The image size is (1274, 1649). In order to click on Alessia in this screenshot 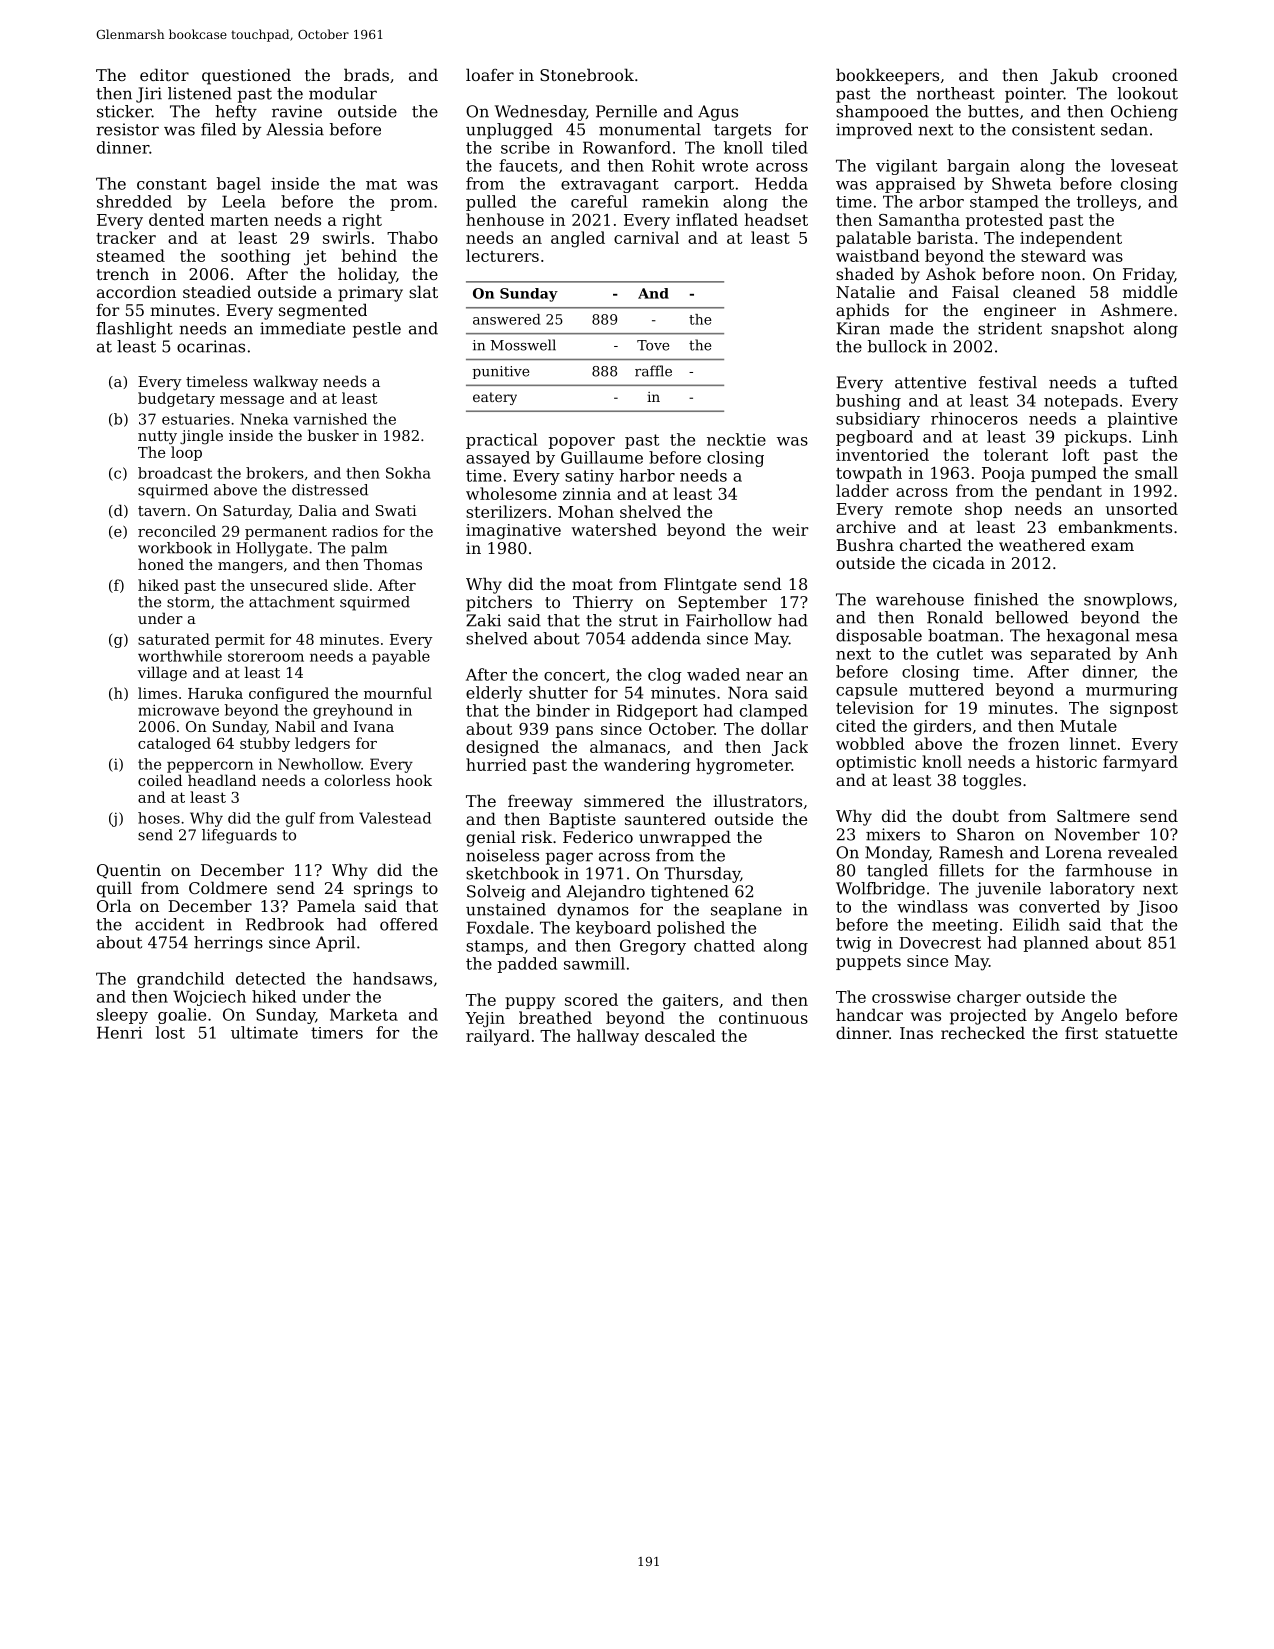, I will do `click(295, 129)`.
